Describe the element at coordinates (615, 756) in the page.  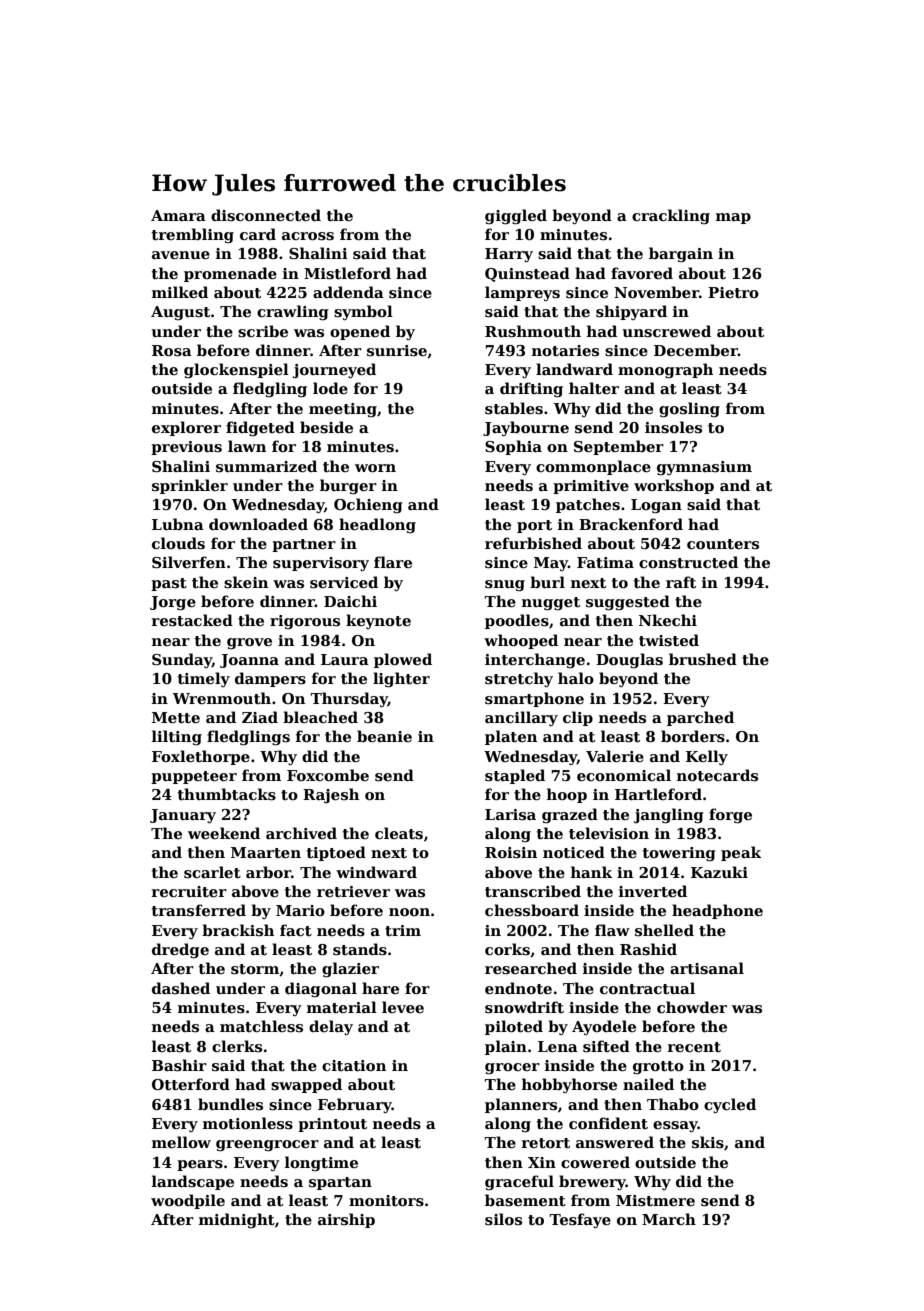
I see `Valerie` at that location.
